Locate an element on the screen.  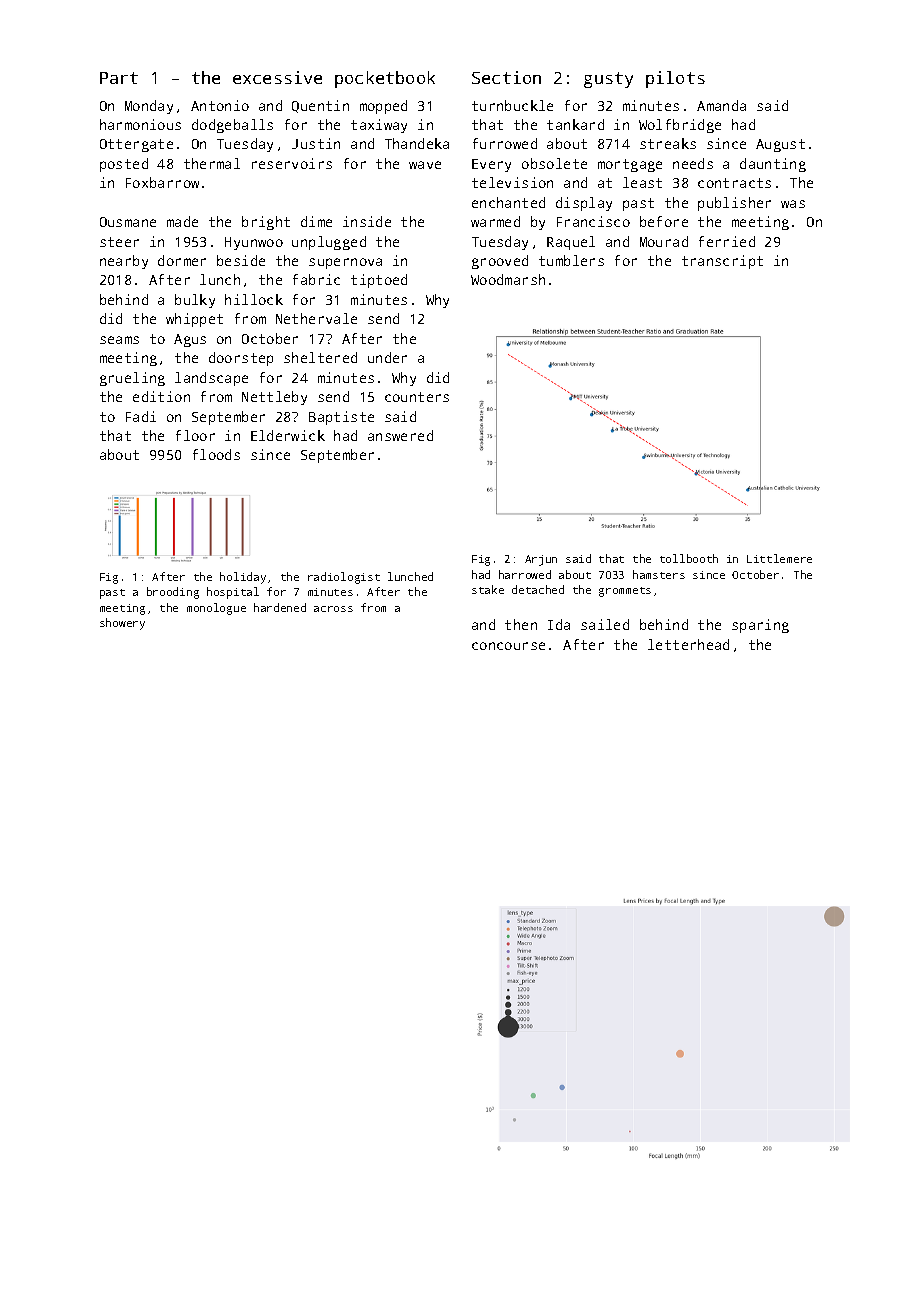
inside is located at coordinates (367, 221).
